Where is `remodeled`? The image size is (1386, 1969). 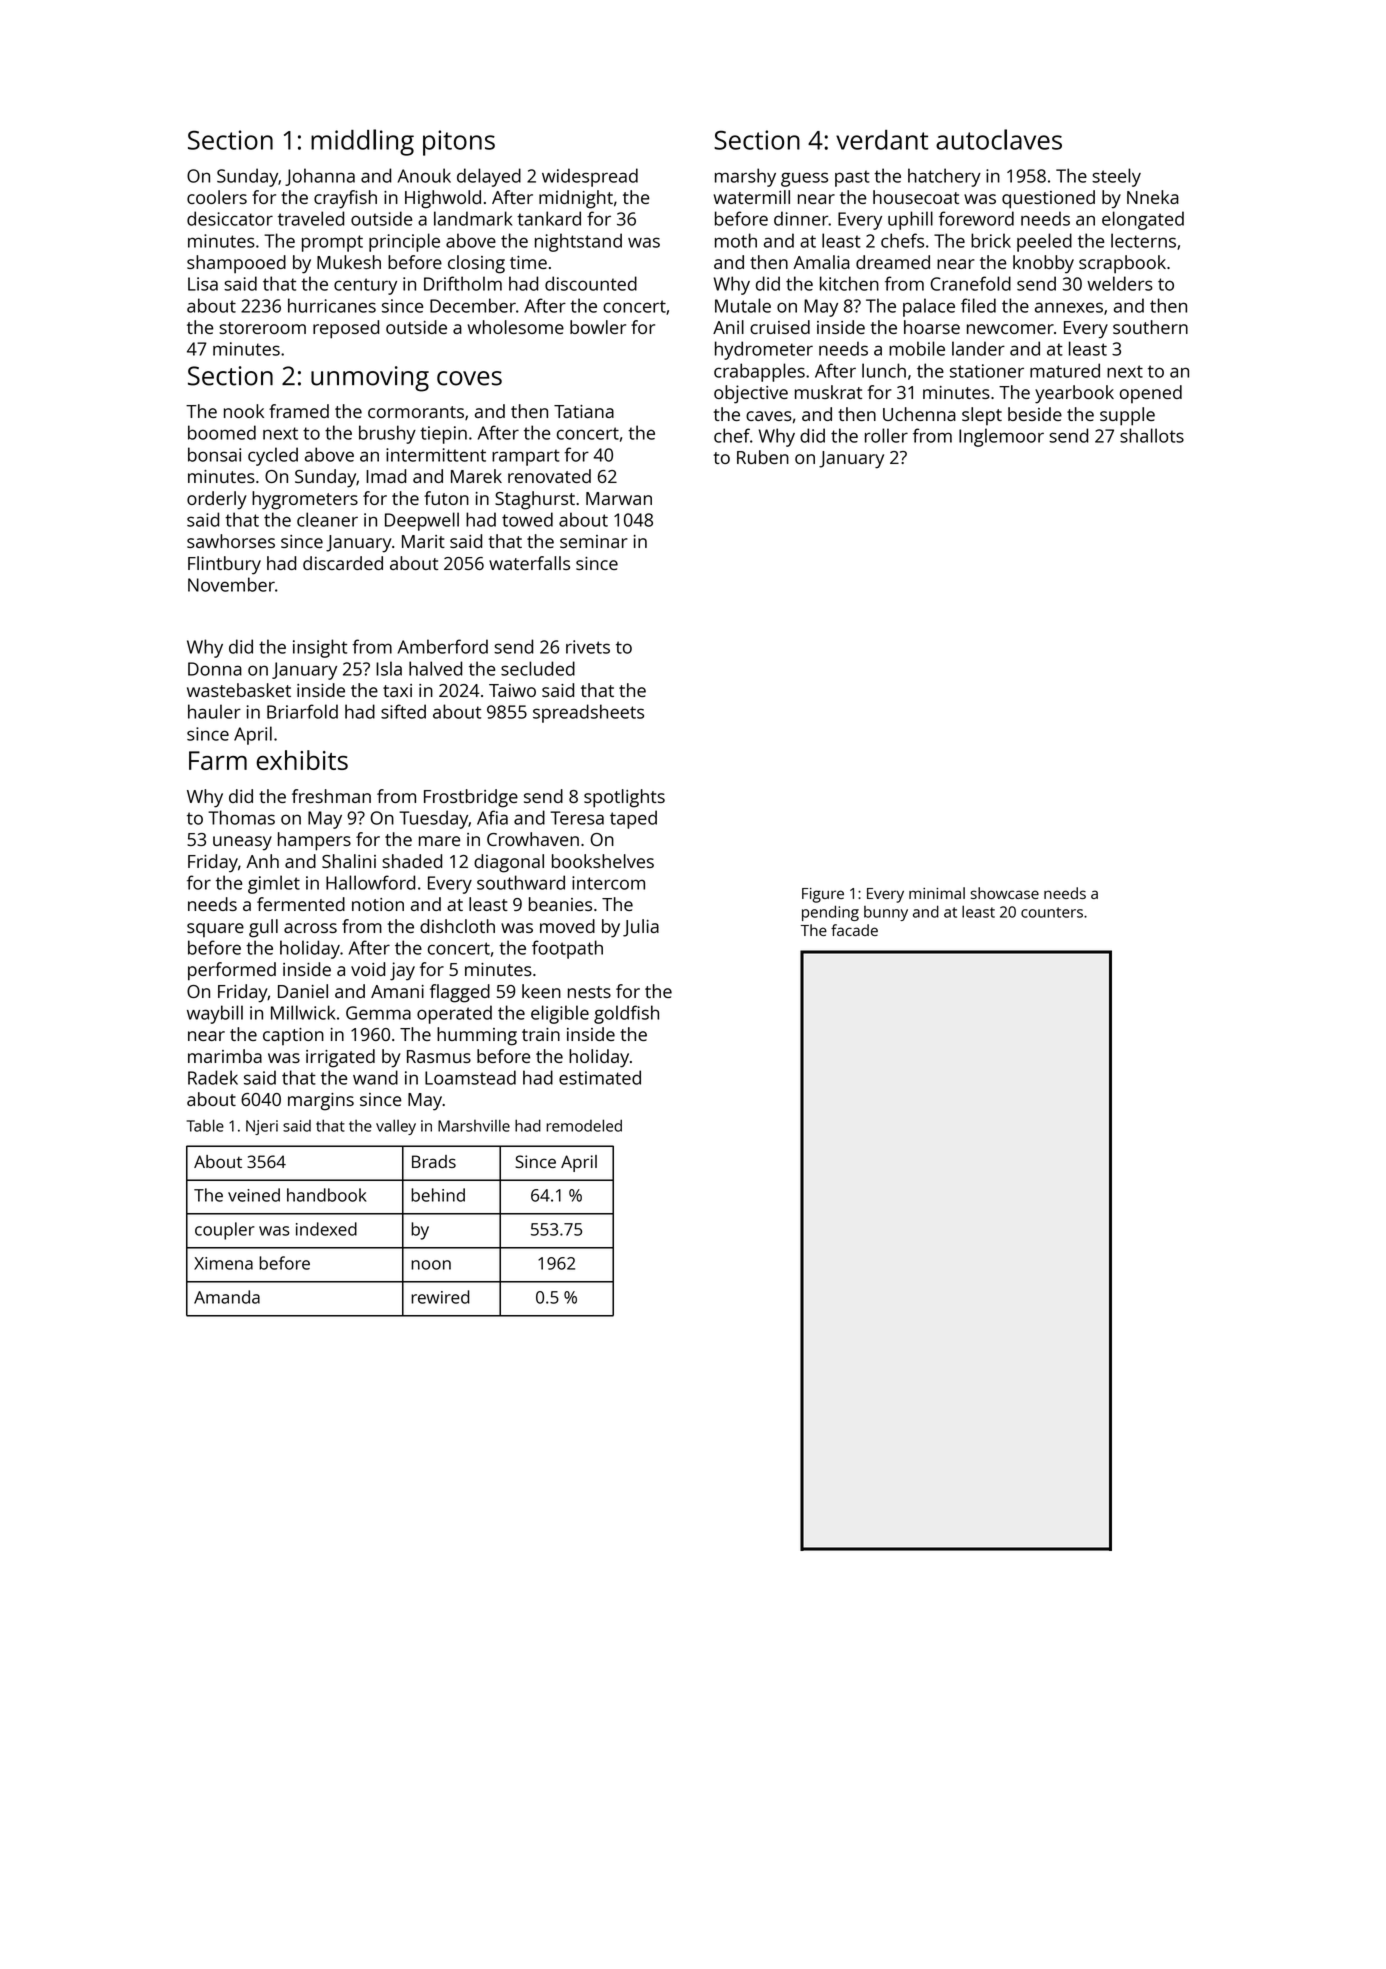
remodeled is located at coordinates (584, 1125).
